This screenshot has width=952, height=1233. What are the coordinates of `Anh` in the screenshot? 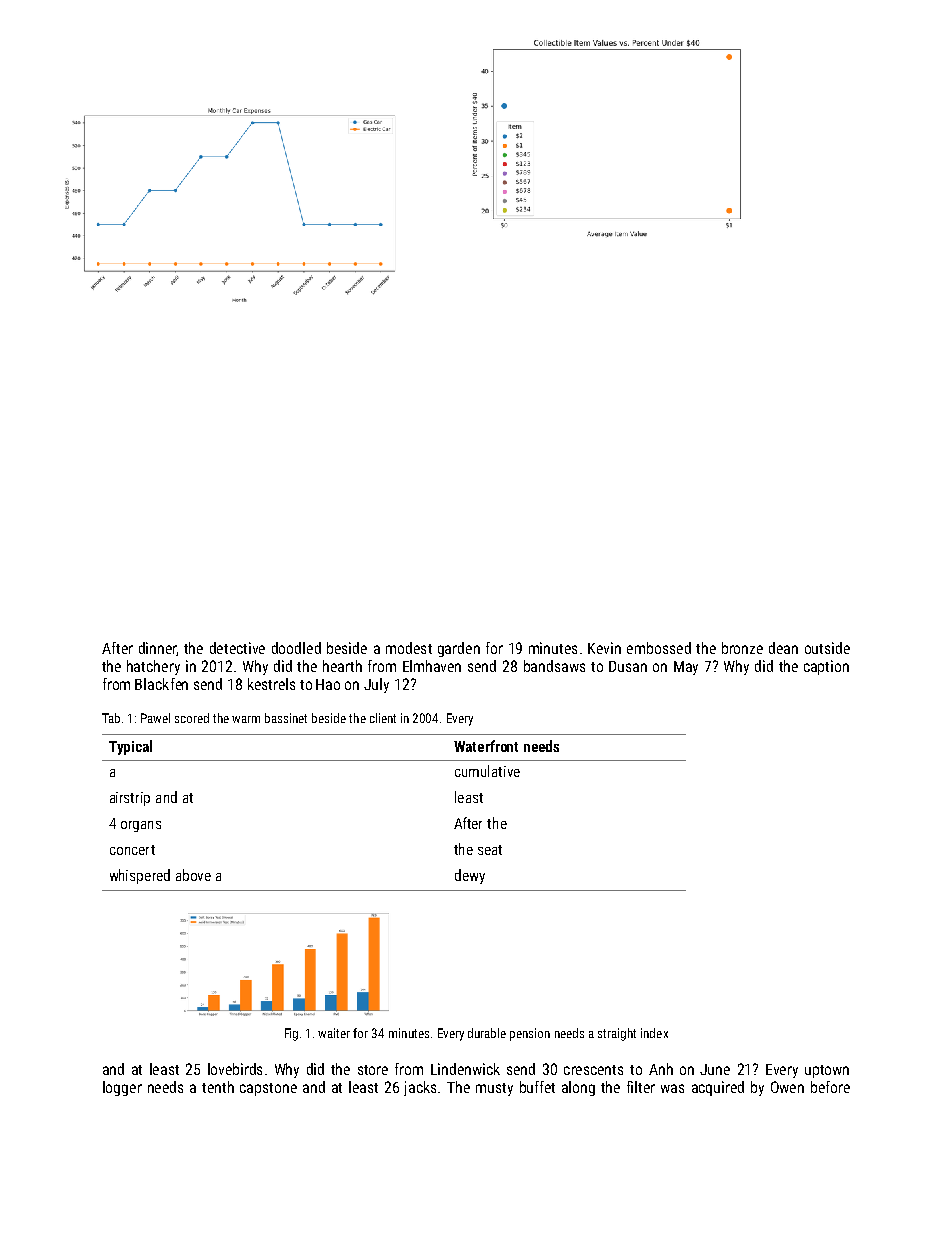 It's located at (661, 1069).
